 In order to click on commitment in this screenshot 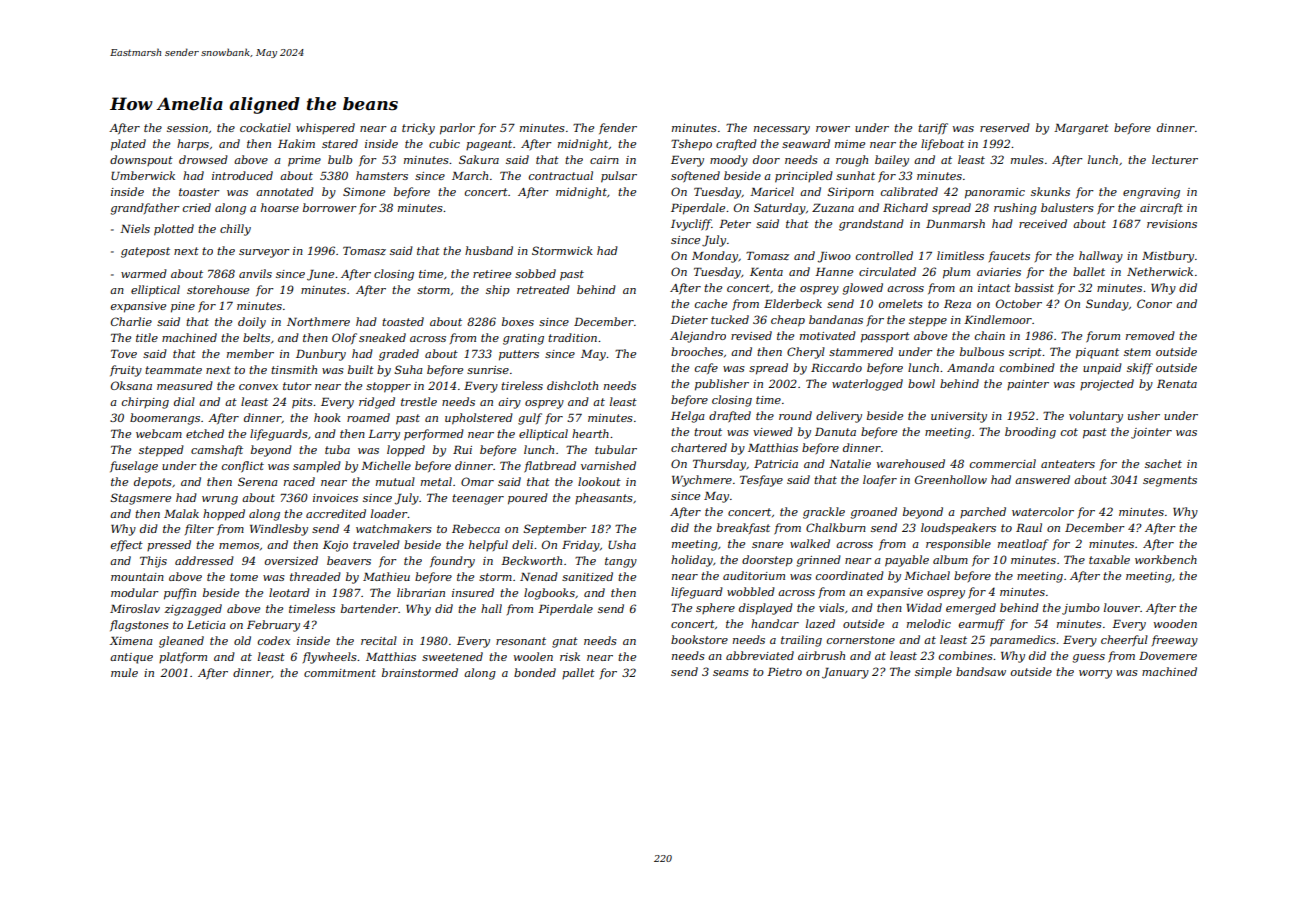, I will do `click(340, 673)`.
